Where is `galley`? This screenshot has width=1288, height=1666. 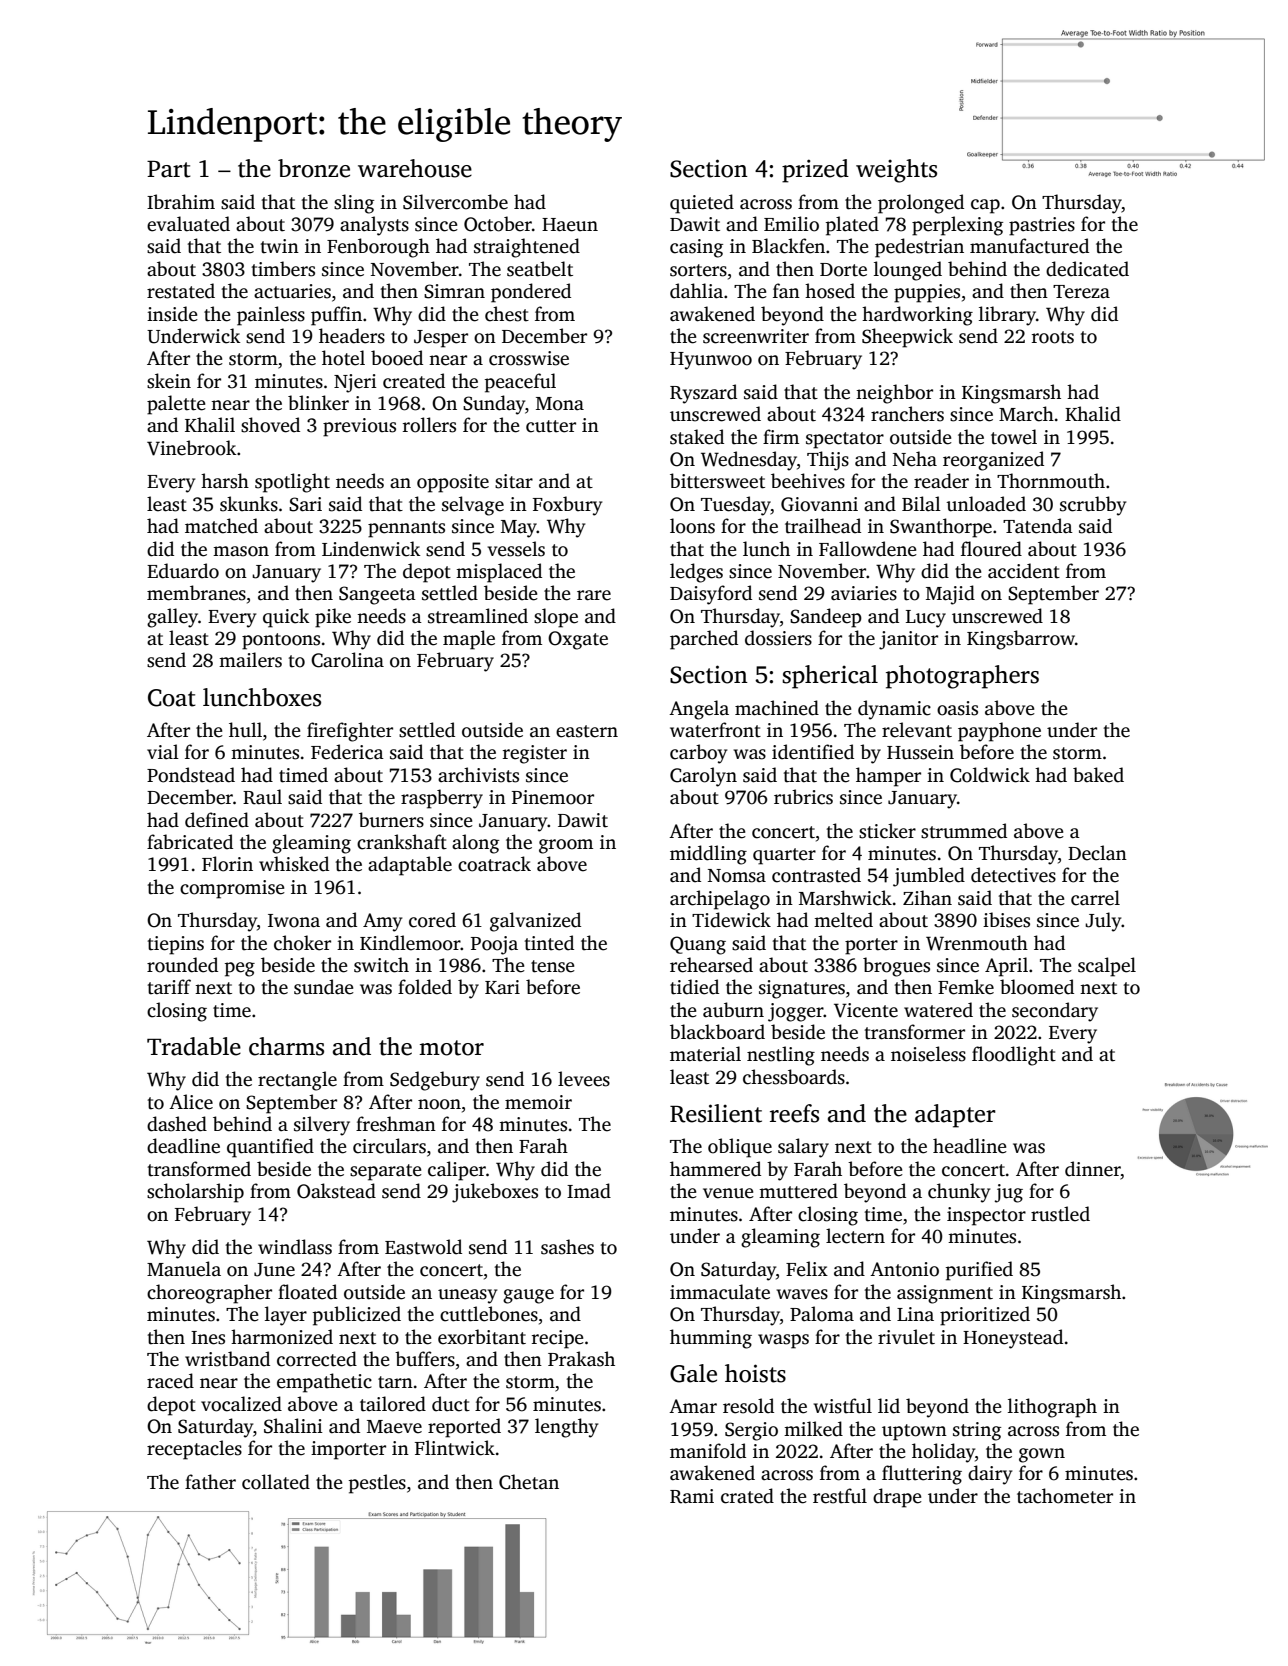
galley is located at coordinates (172, 618).
